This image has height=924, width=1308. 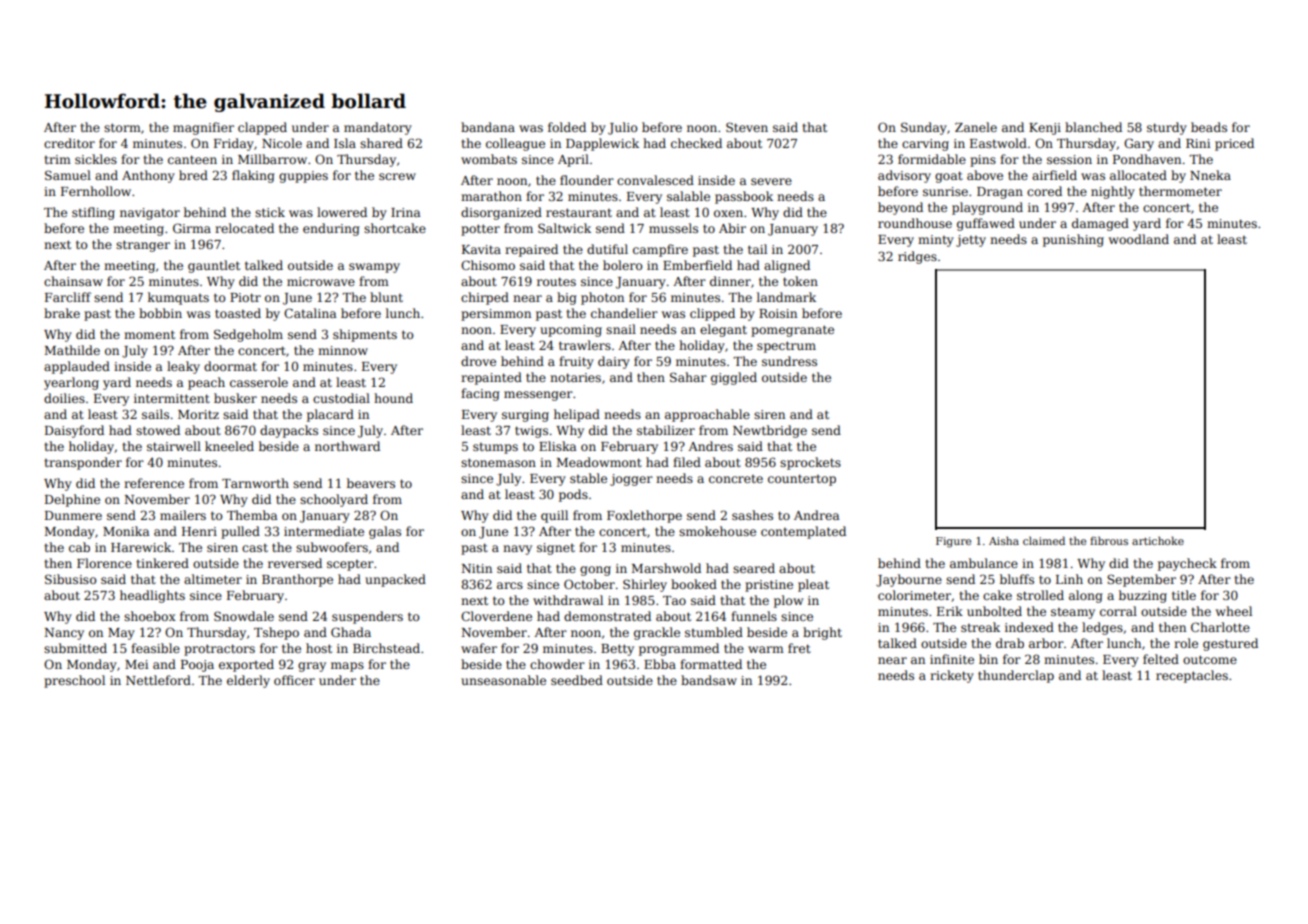 I want to click on artichoke, so click(x=1158, y=540).
